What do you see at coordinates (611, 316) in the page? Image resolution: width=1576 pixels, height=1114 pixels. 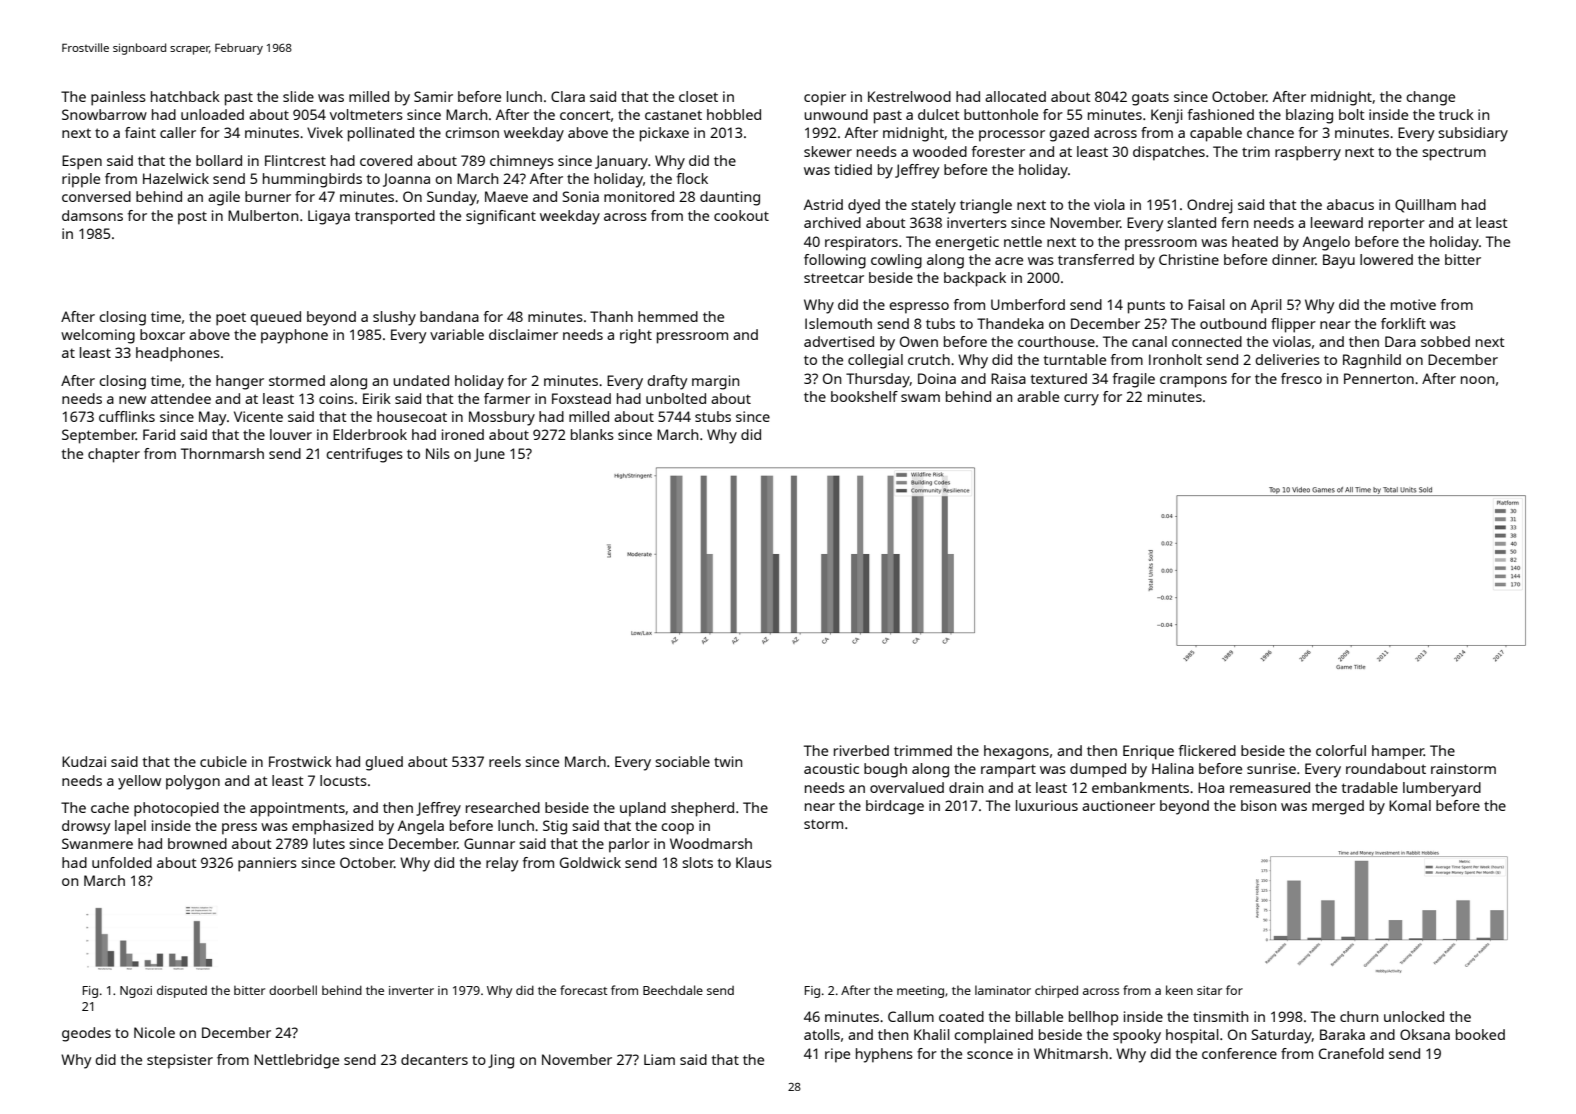 I see `Thanh` at bounding box center [611, 316].
